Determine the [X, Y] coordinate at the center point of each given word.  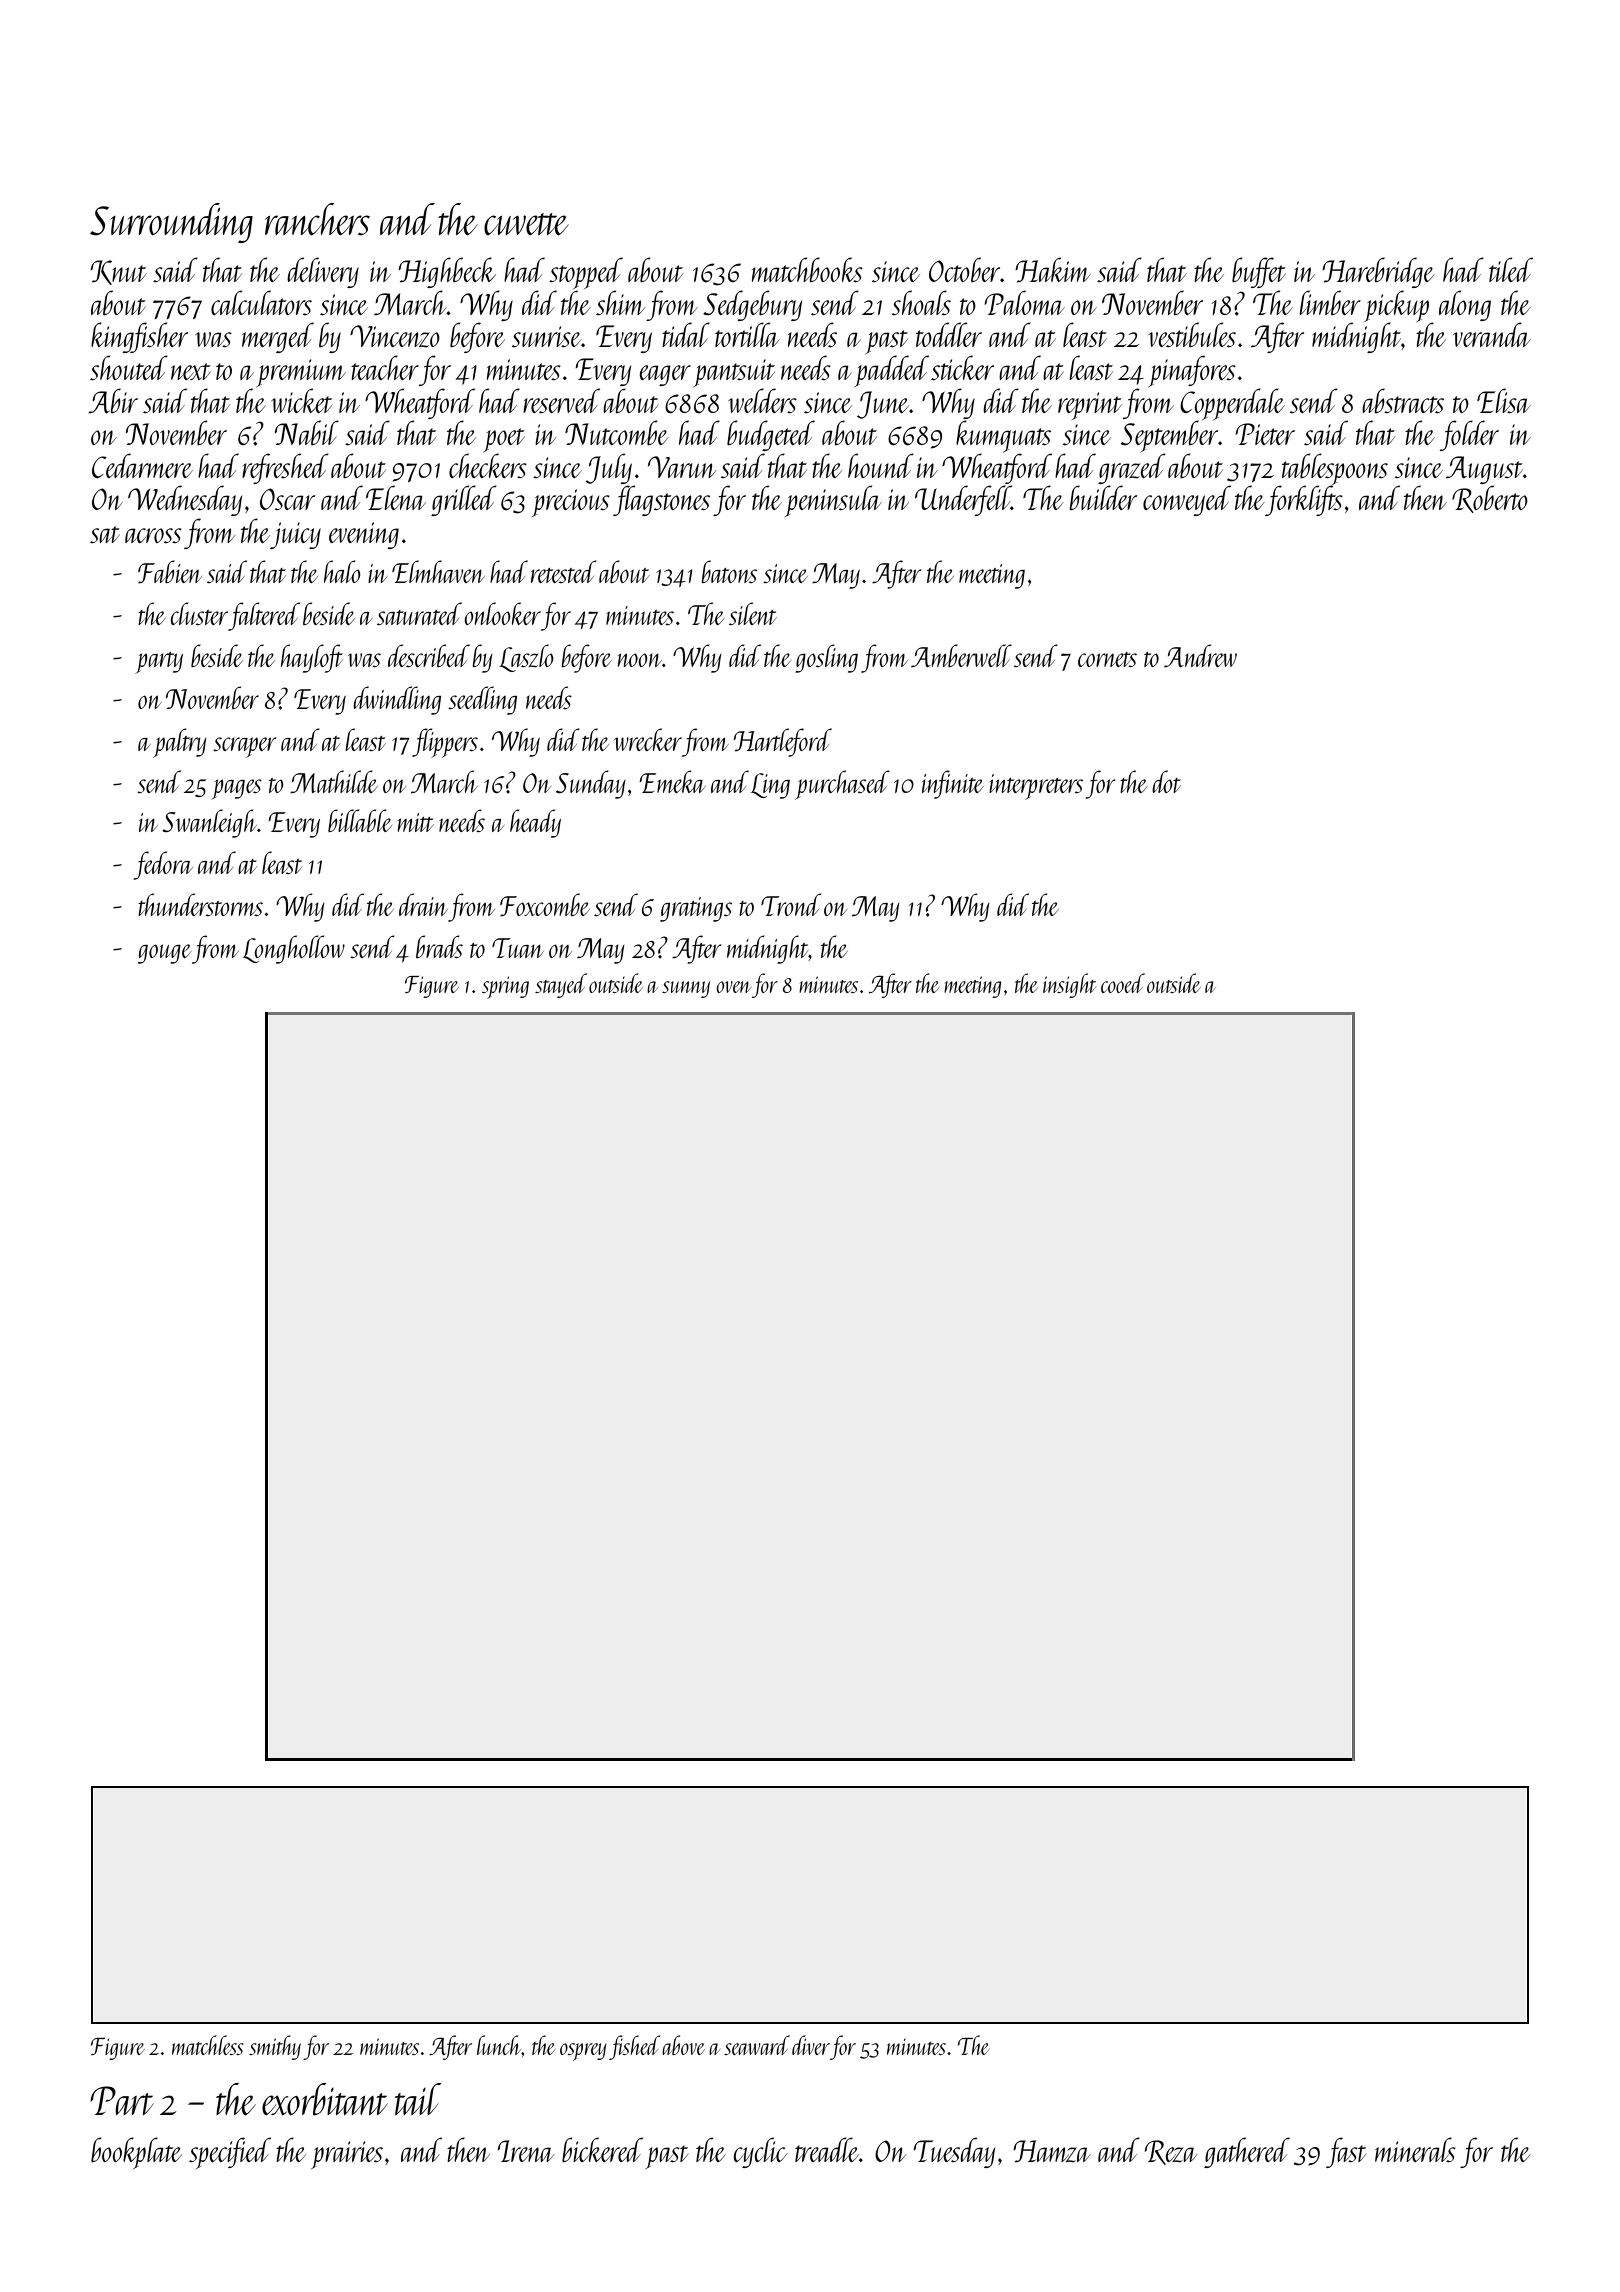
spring [505, 987]
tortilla [747, 334]
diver [811, 2045]
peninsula [833, 501]
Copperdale [1232, 404]
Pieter [1265, 434]
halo [342, 571]
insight [1069, 985]
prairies [347, 2155]
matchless [208, 2045]
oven [733, 987]
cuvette [526, 224]
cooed [1123, 983]
